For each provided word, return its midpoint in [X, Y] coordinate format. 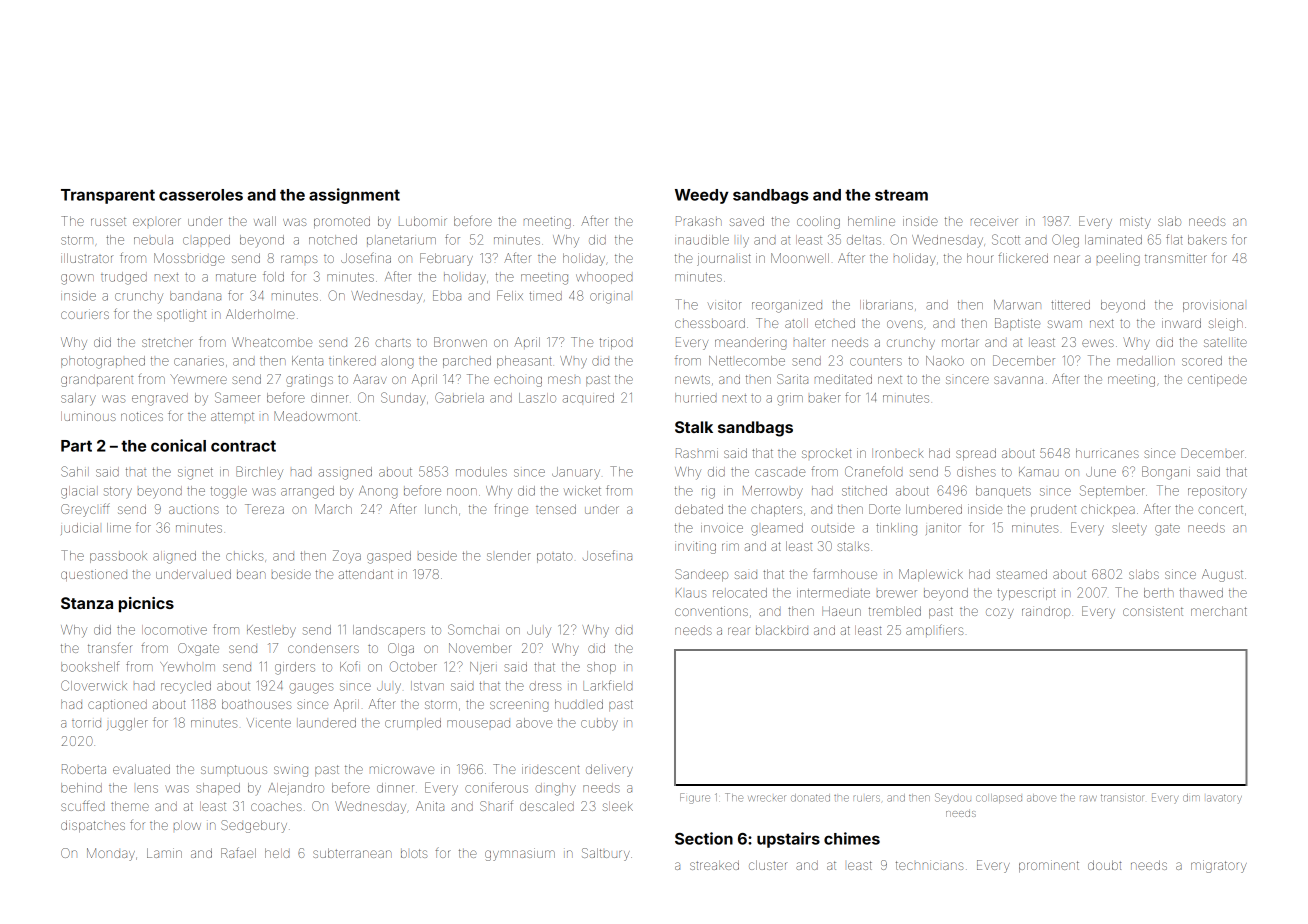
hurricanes [1107, 453]
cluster [768, 865]
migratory [1219, 866]
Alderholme [260, 314]
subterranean [352, 853]
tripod [616, 343]
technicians [929, 865]
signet [195, 474]
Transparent [108, 196]
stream [901, 195]
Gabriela [459, 397]
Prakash [698, 221]
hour [980, 258]
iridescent [551, 769]
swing [291, 771]
